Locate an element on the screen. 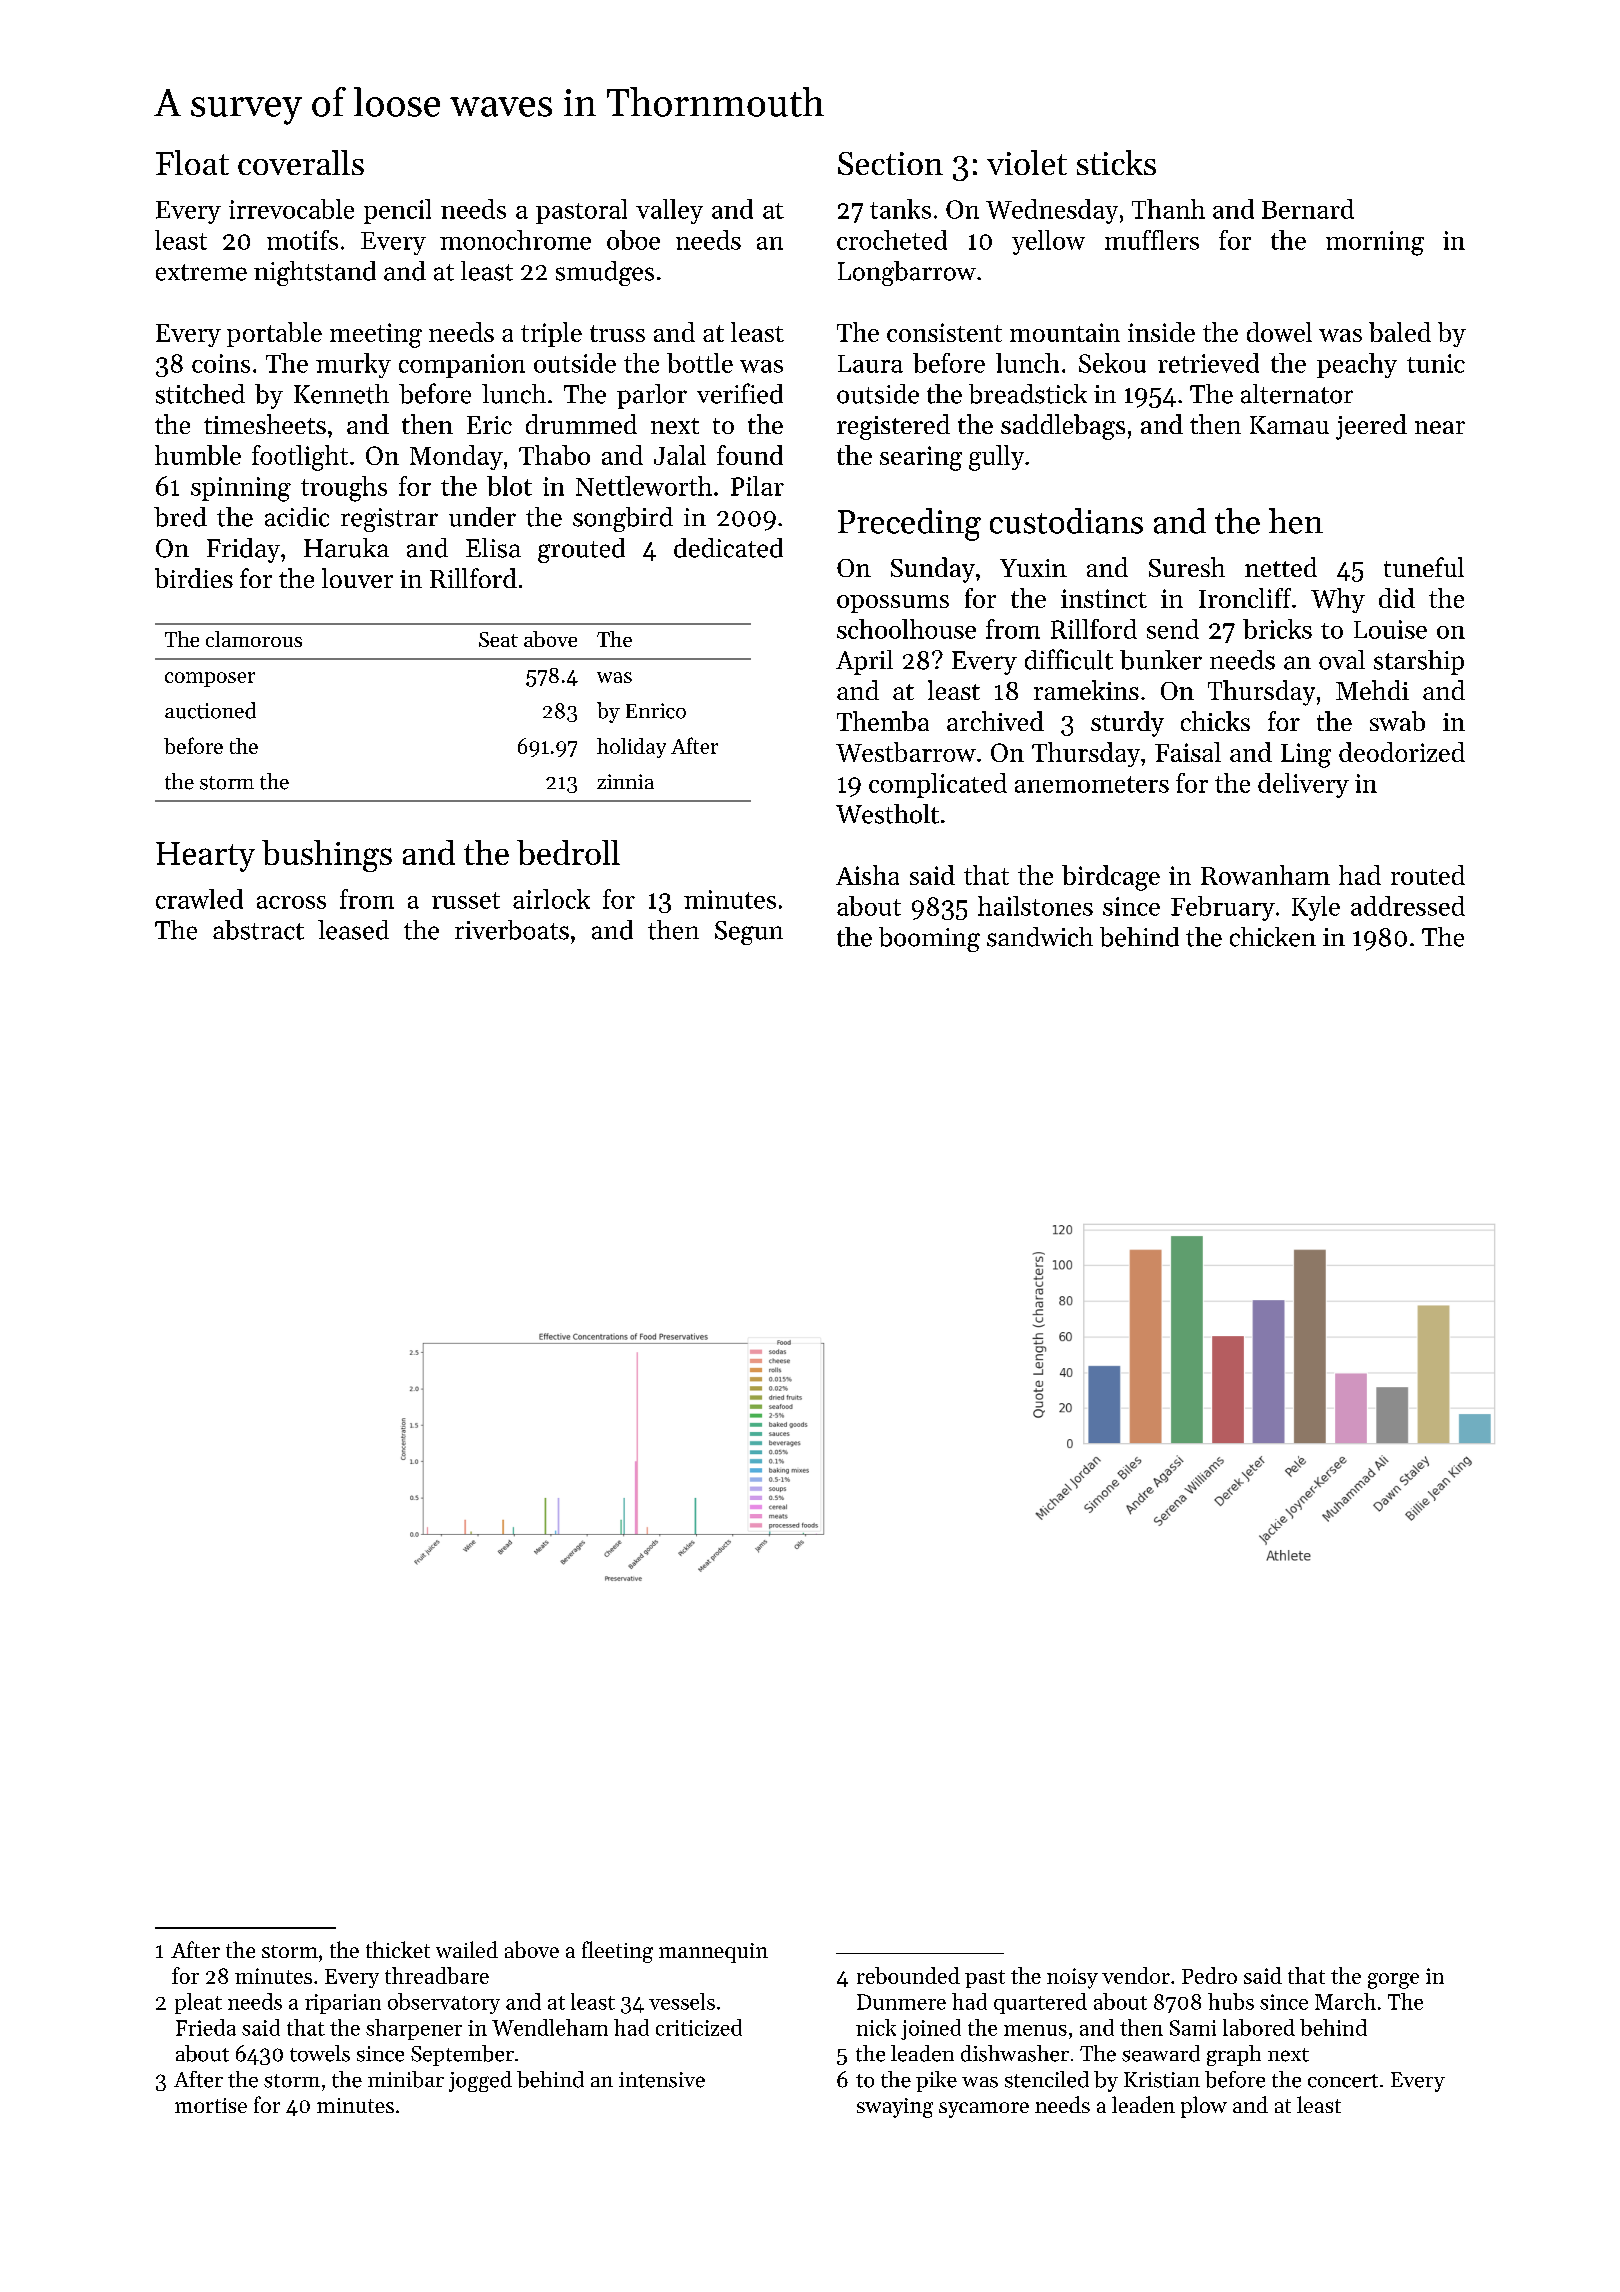 This screenshot has width=1620, height=2292. abstract is located at coordinates (258, 930).
